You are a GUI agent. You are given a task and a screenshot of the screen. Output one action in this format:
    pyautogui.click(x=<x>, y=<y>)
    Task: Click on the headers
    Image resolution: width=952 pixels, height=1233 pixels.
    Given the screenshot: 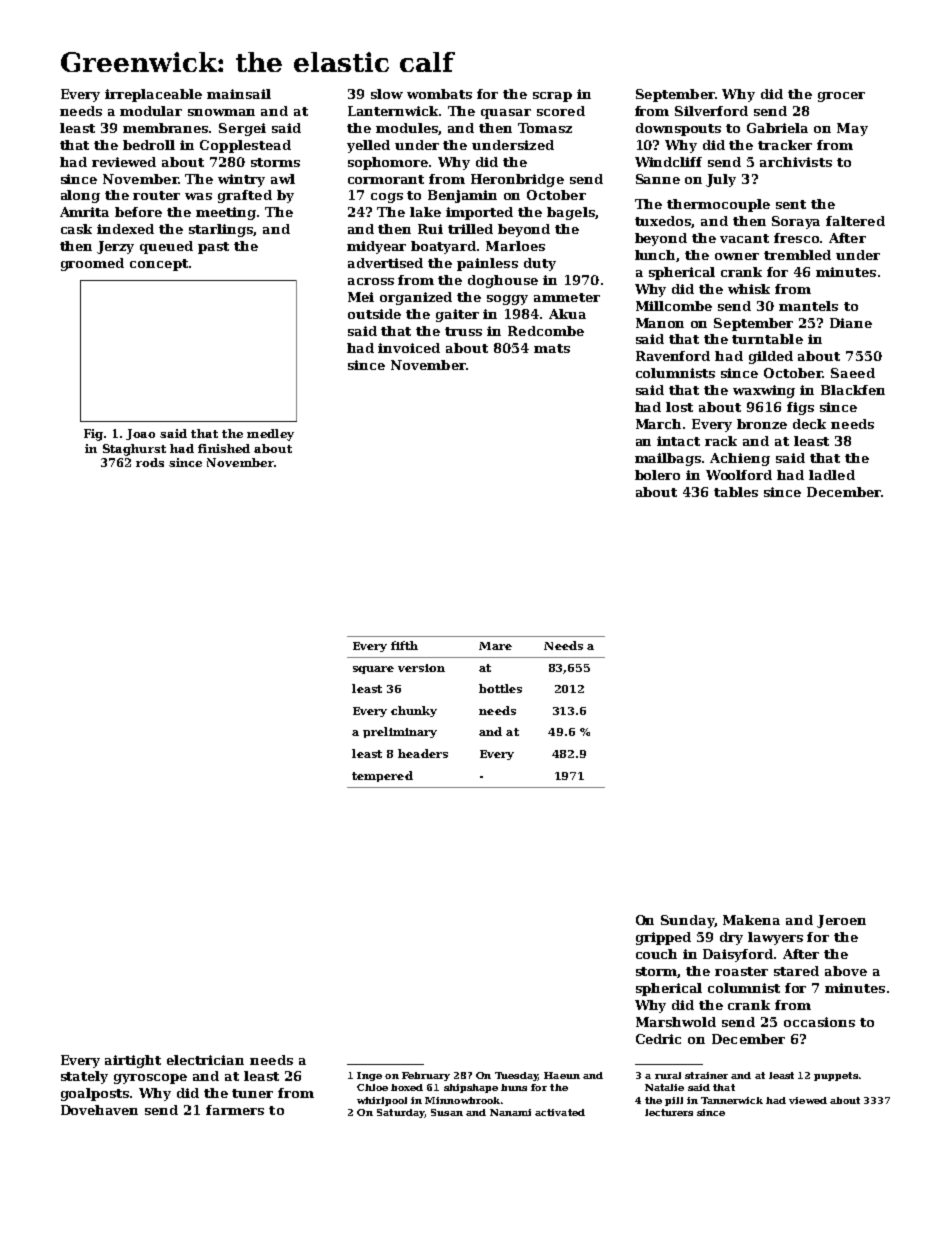 What is the action you would take?
    pyautogui.click(x=423, y=753)
